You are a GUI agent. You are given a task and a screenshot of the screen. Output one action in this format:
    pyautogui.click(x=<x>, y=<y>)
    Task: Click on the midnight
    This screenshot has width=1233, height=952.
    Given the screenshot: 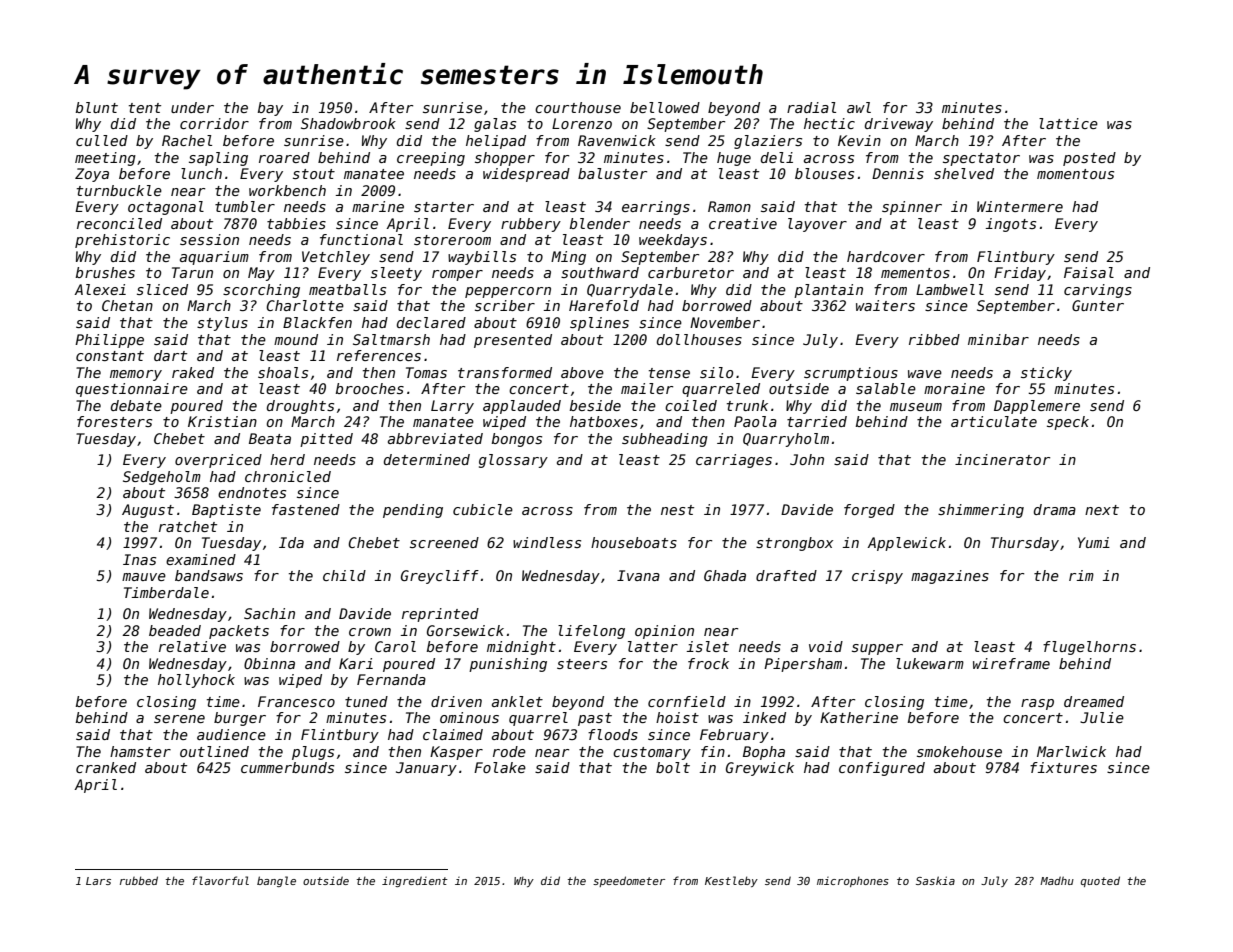 What is the action you would take?
    pyautogui.click(x=521, y=648)
